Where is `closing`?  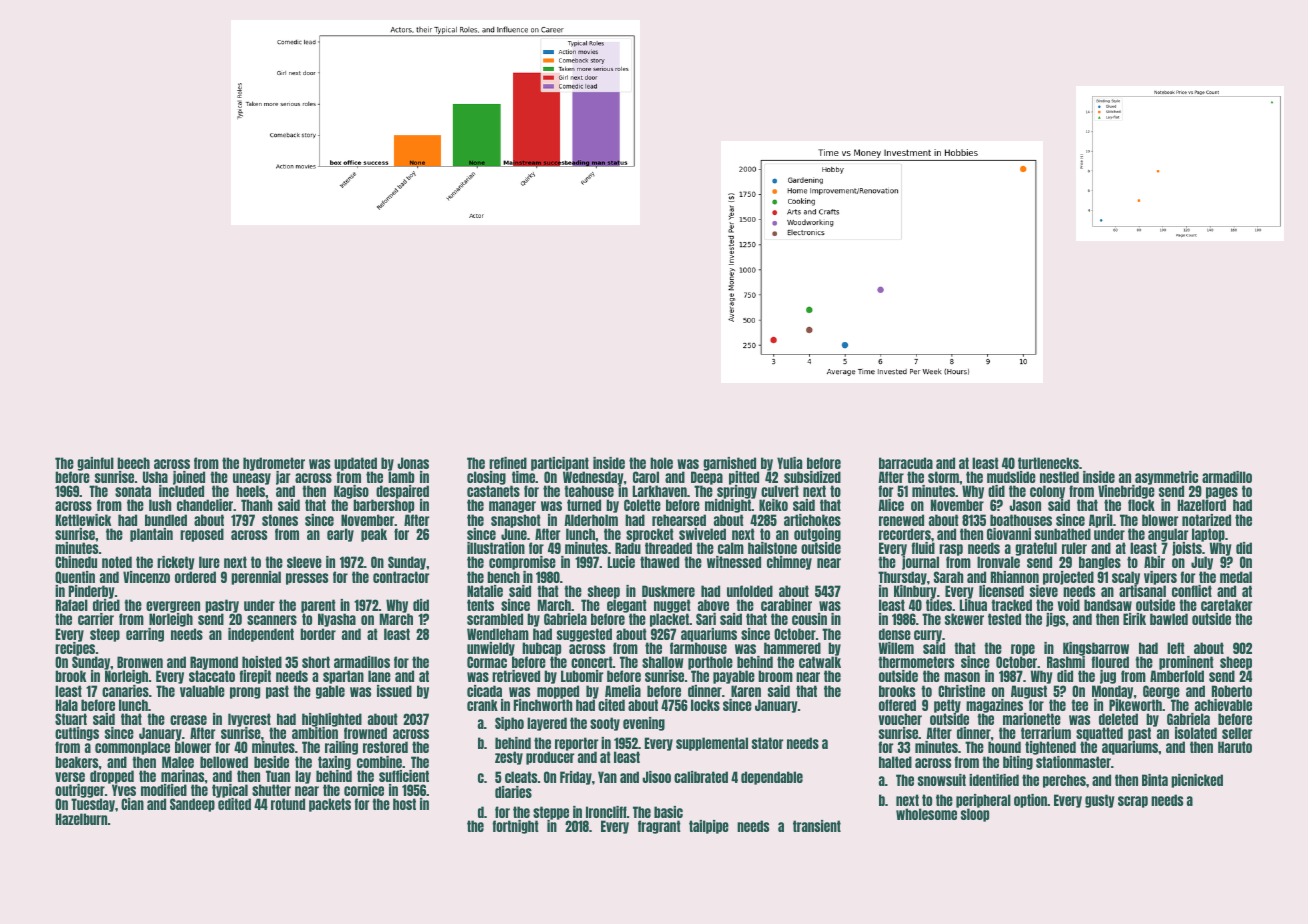
closing is located at coordinates (486, 478).
